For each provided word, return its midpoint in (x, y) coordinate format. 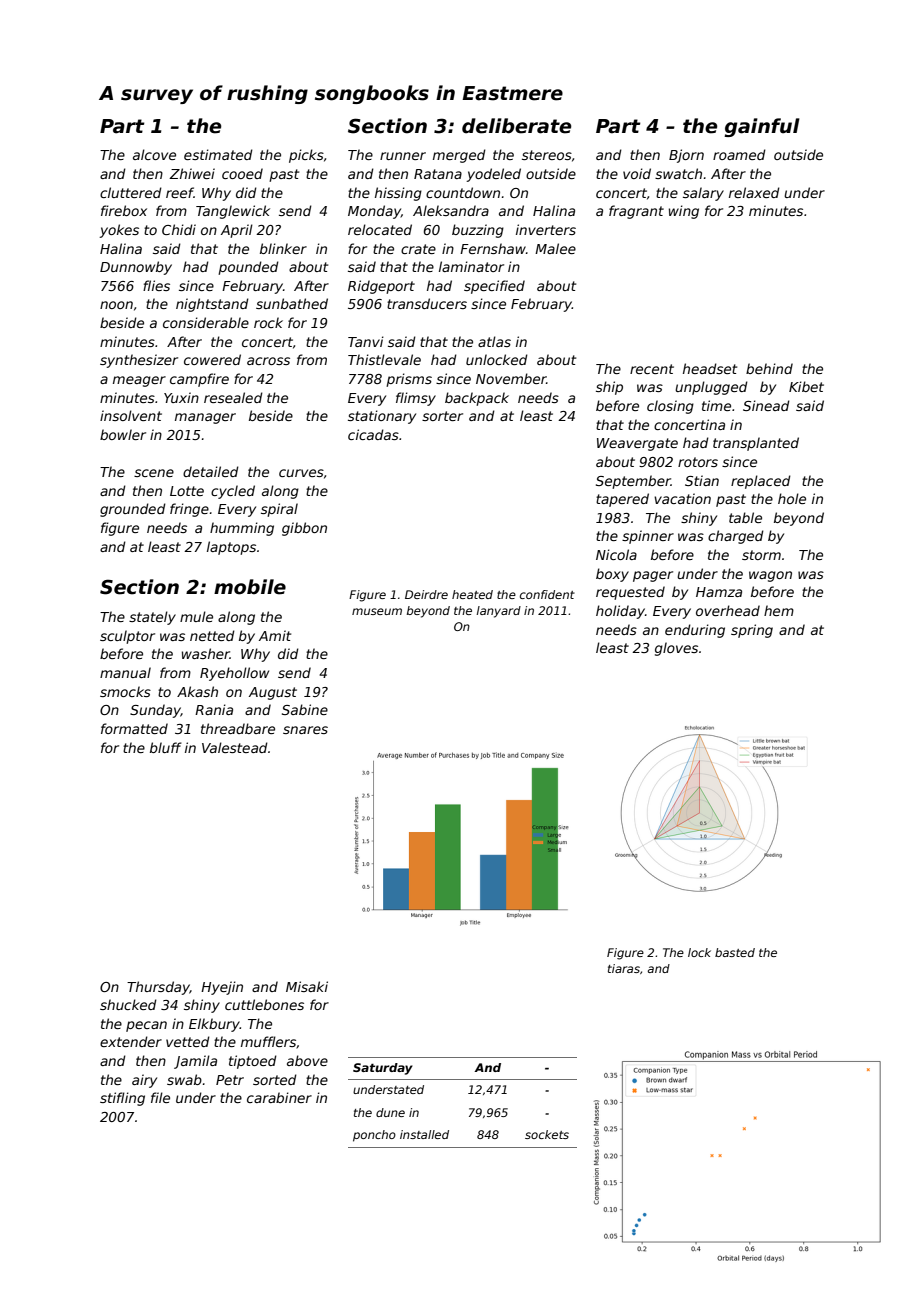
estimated (218, 154)
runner (403, 156)
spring (752, 631)
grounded (133, 510)
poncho (374, 1136)
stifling (122, 1099)
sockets (547, 1134)
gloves (676, 649)
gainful (762, 127)
